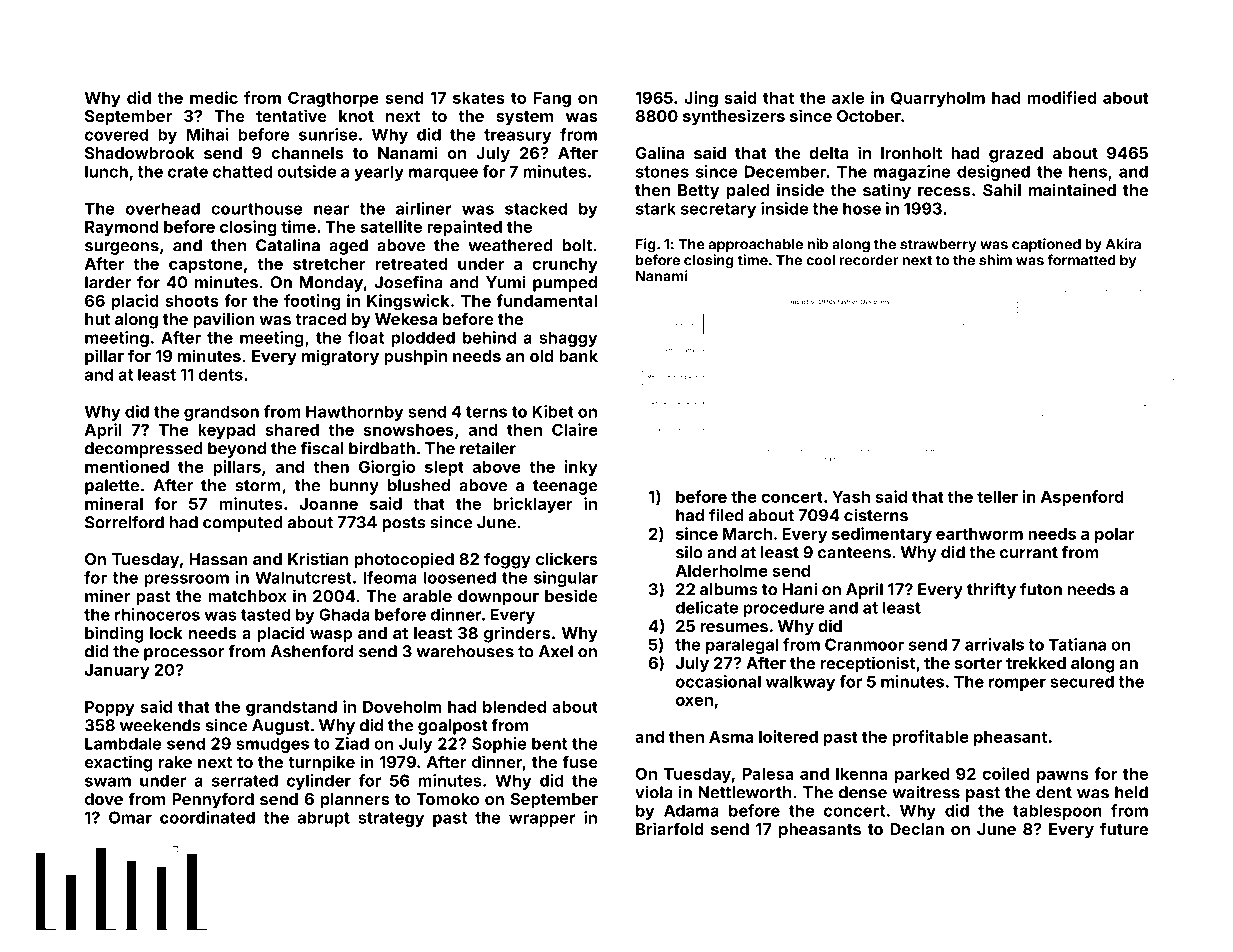  What do you see at coordinates (1123, 244) in the image?
I see `Akira` at bounding box center [1123, 244].
